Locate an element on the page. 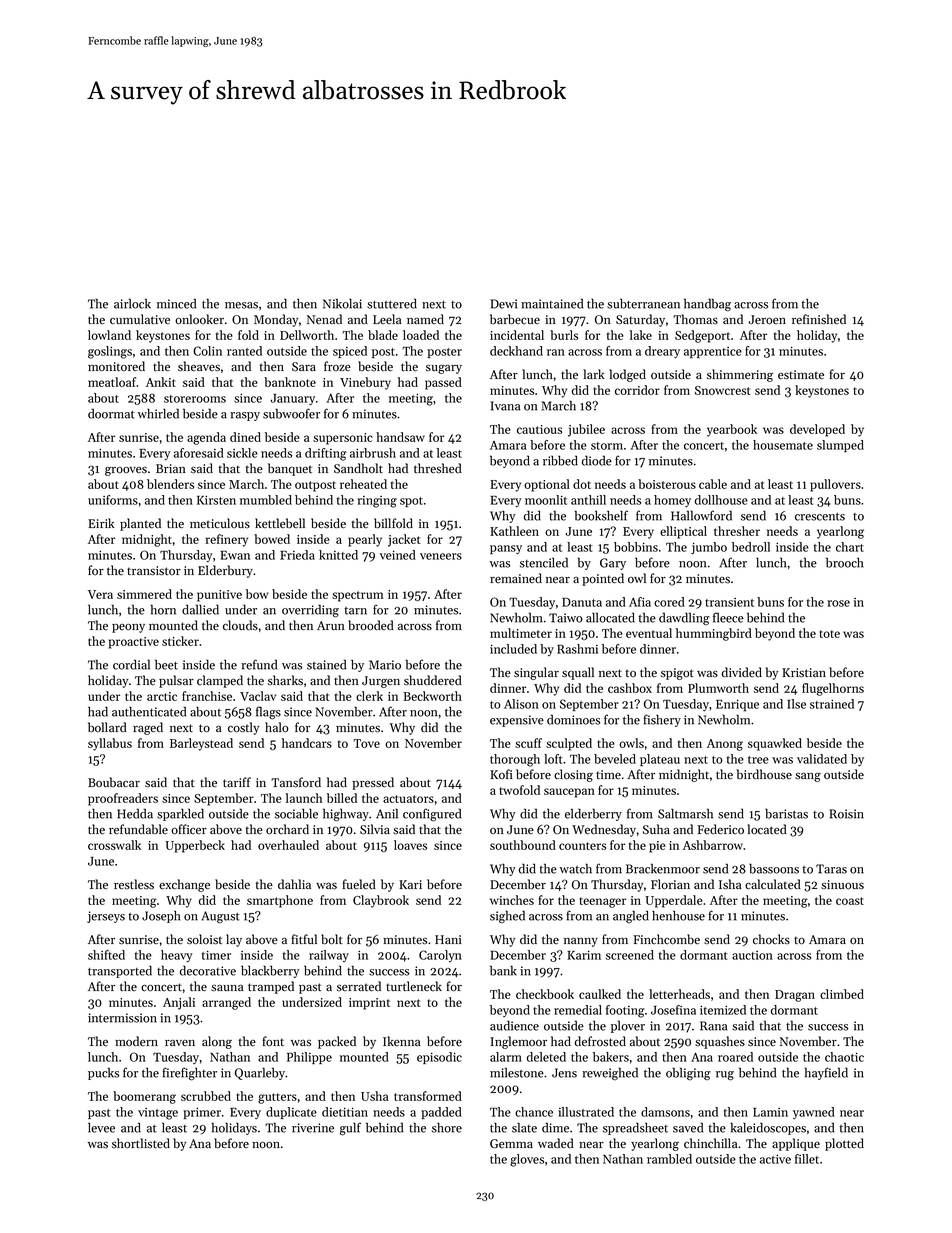  estimate is located at coordinates (801, 375).
